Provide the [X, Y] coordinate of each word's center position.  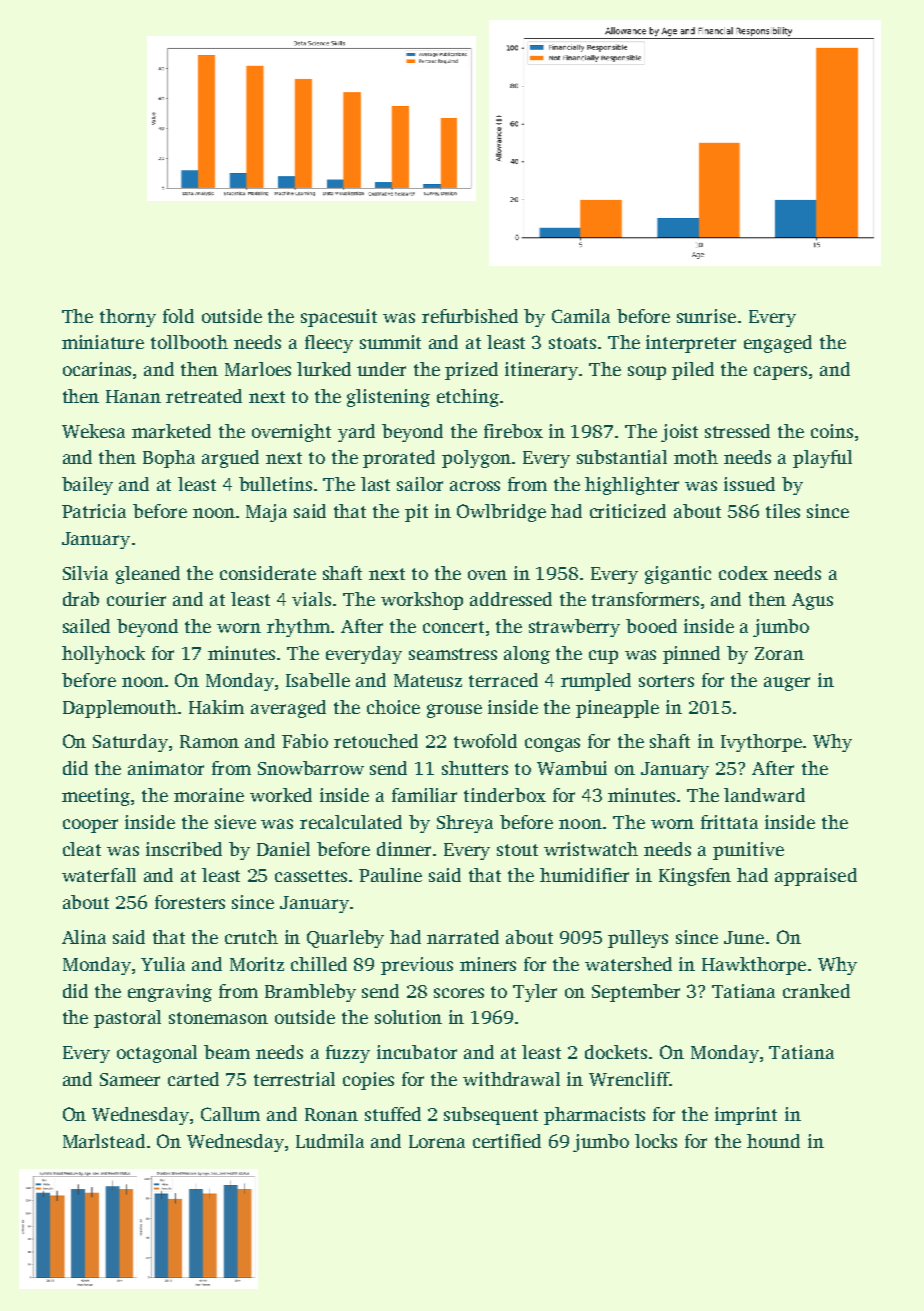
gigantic [678, 575]
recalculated [351, 822]
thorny [128, 318]
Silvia [85, 573]
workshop [422, 601]
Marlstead [104, 1141]
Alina [84, 937]
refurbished [470, 316]
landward [764, 795]
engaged [778, 344]
